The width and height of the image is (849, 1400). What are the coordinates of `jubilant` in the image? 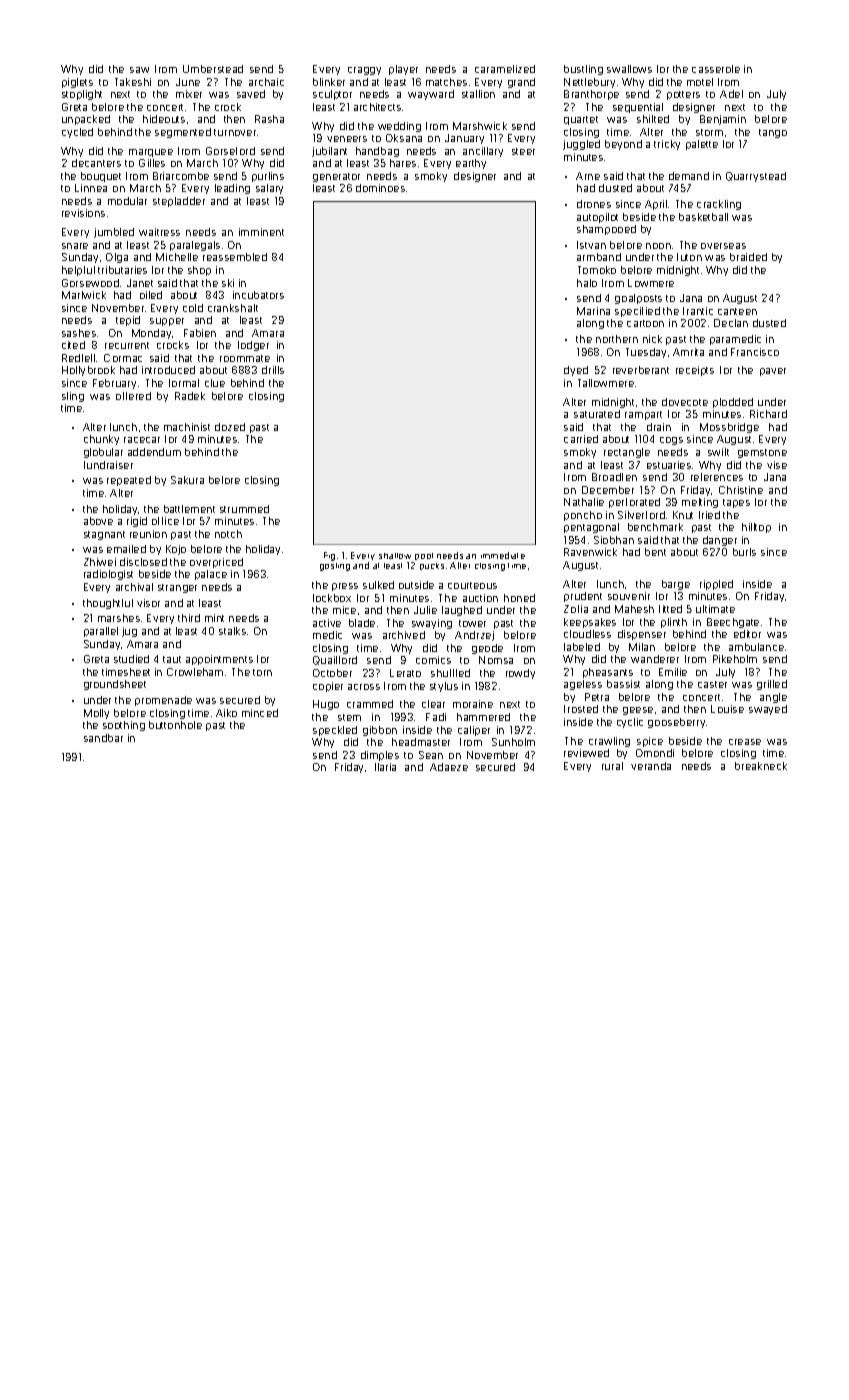 It's located at (329, 152).
